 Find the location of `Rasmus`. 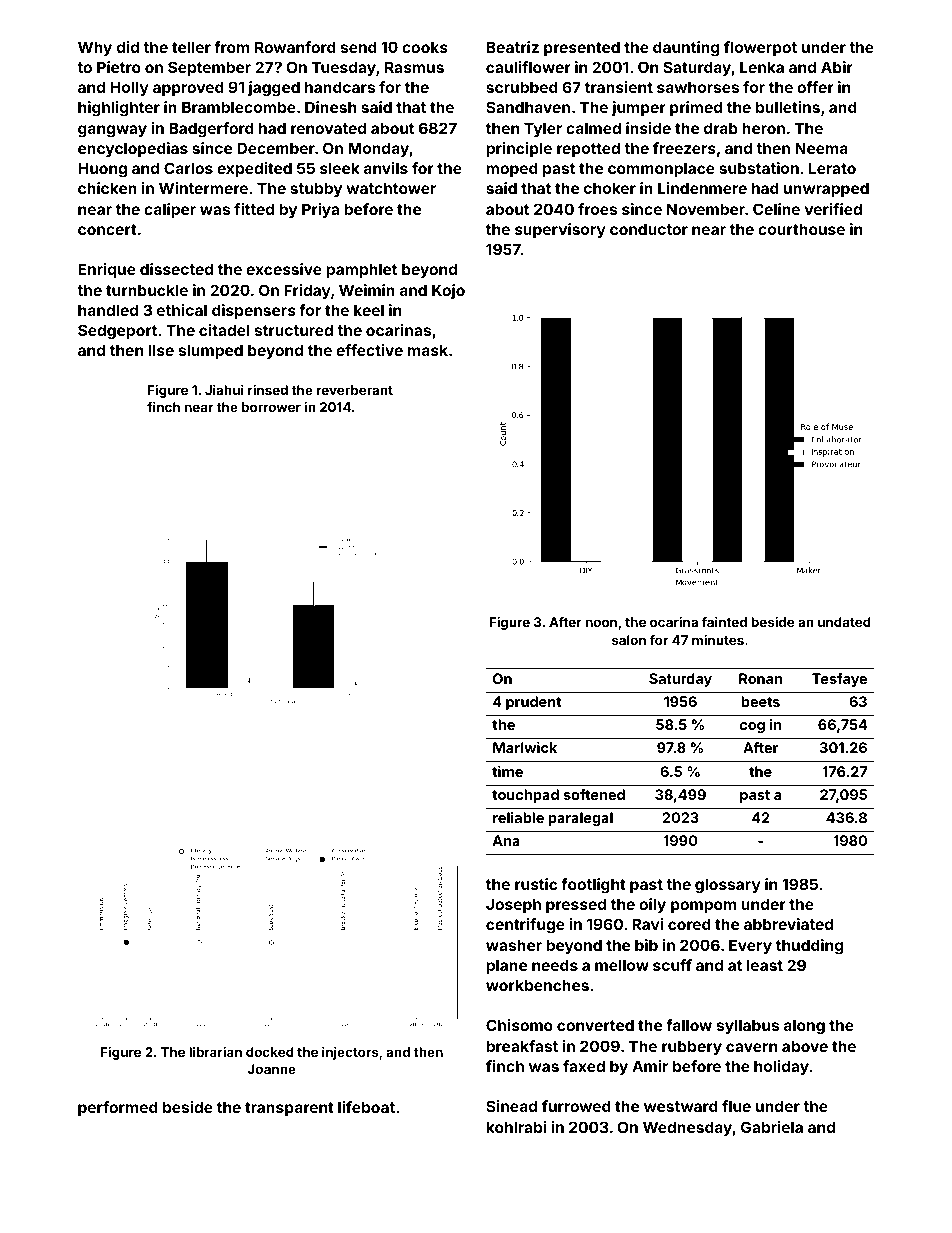

Rasmus is located at coordinates (414, 67).
